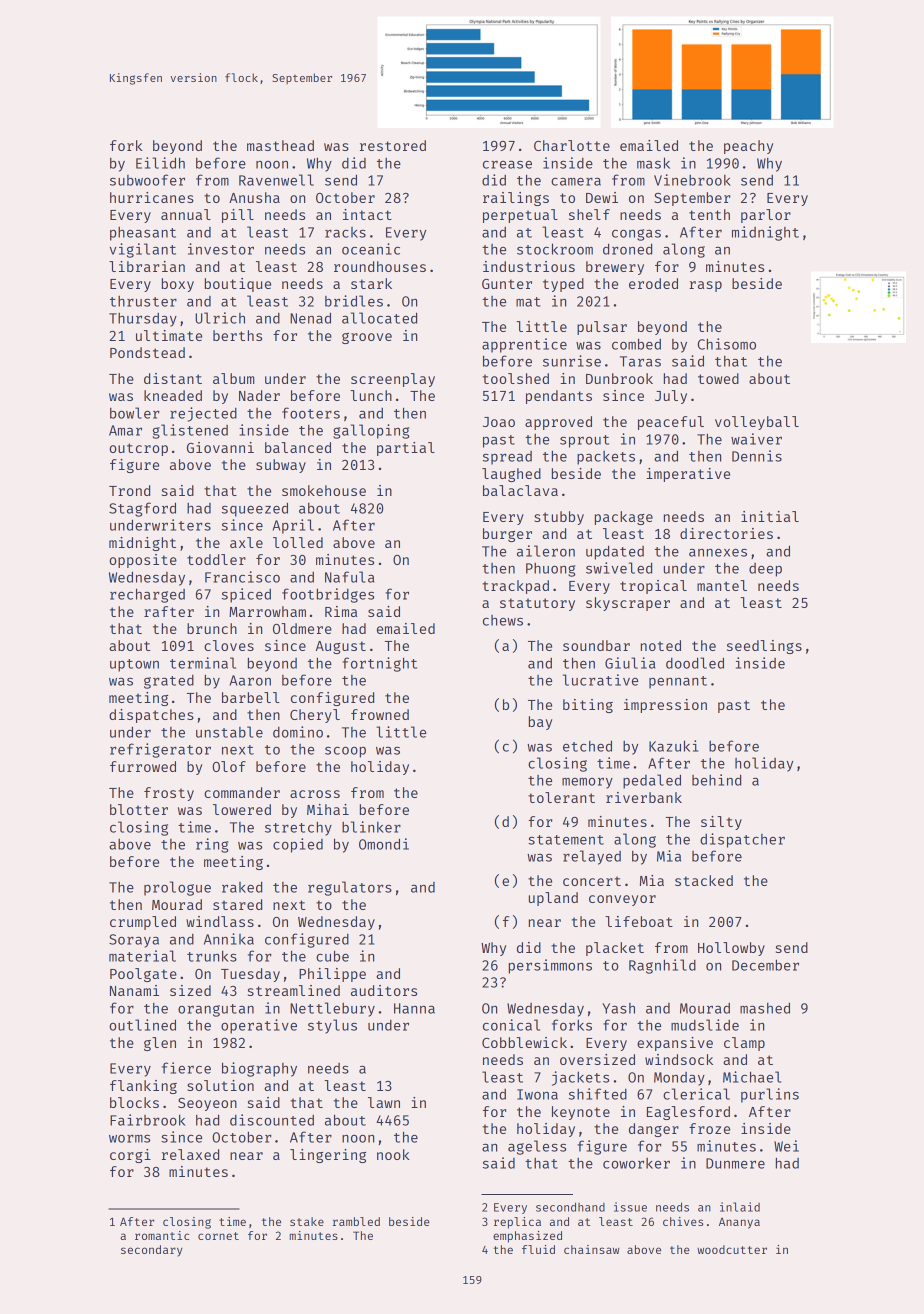 This screenshot has width=924, height=1314. I want to click on mantel, so click(722, 585).
